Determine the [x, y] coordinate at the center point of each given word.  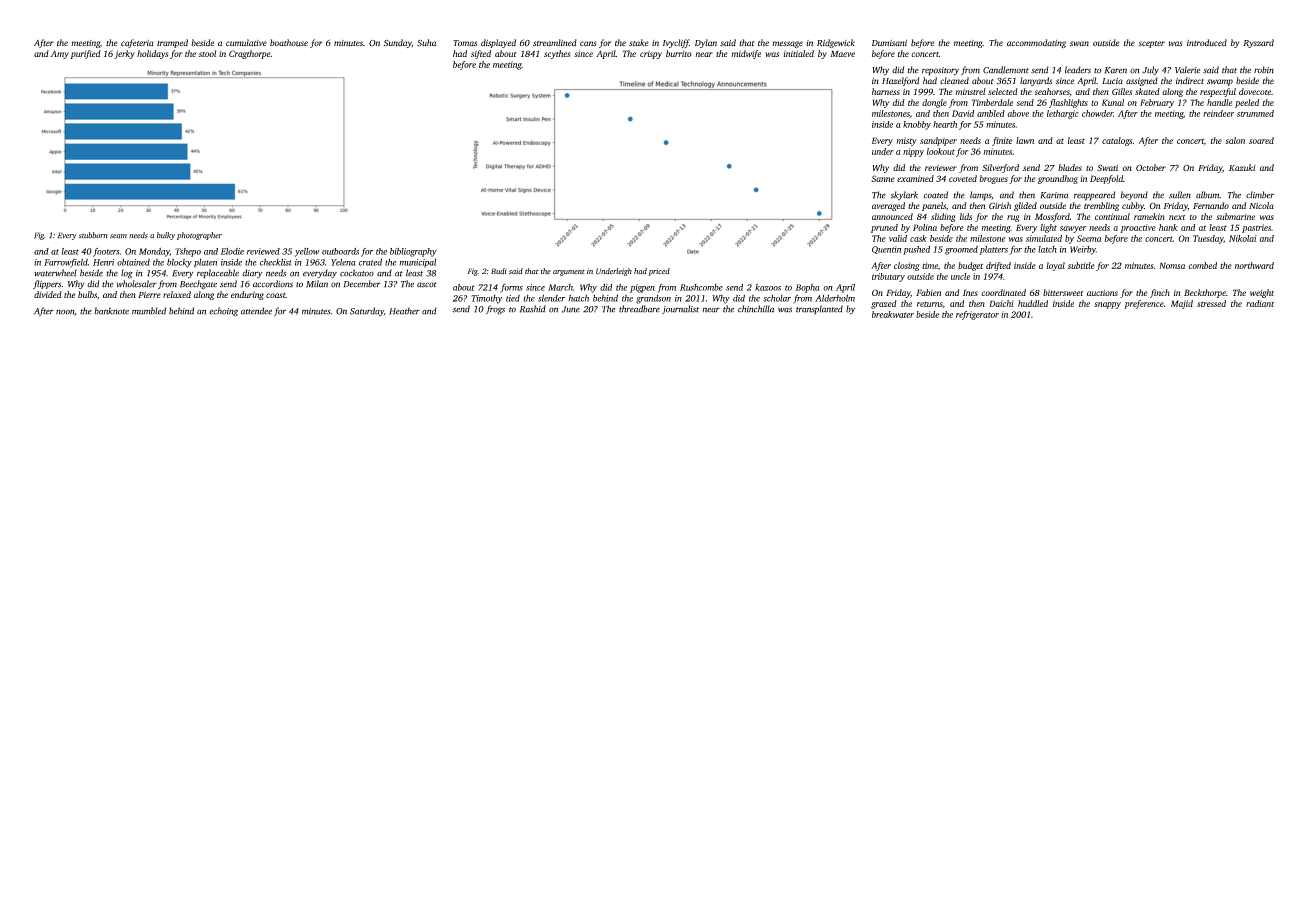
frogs [495, 310]
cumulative [246, 43]
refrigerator [977, 315]
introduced [1207, 42]
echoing [223, 312]
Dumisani [889, 43]
